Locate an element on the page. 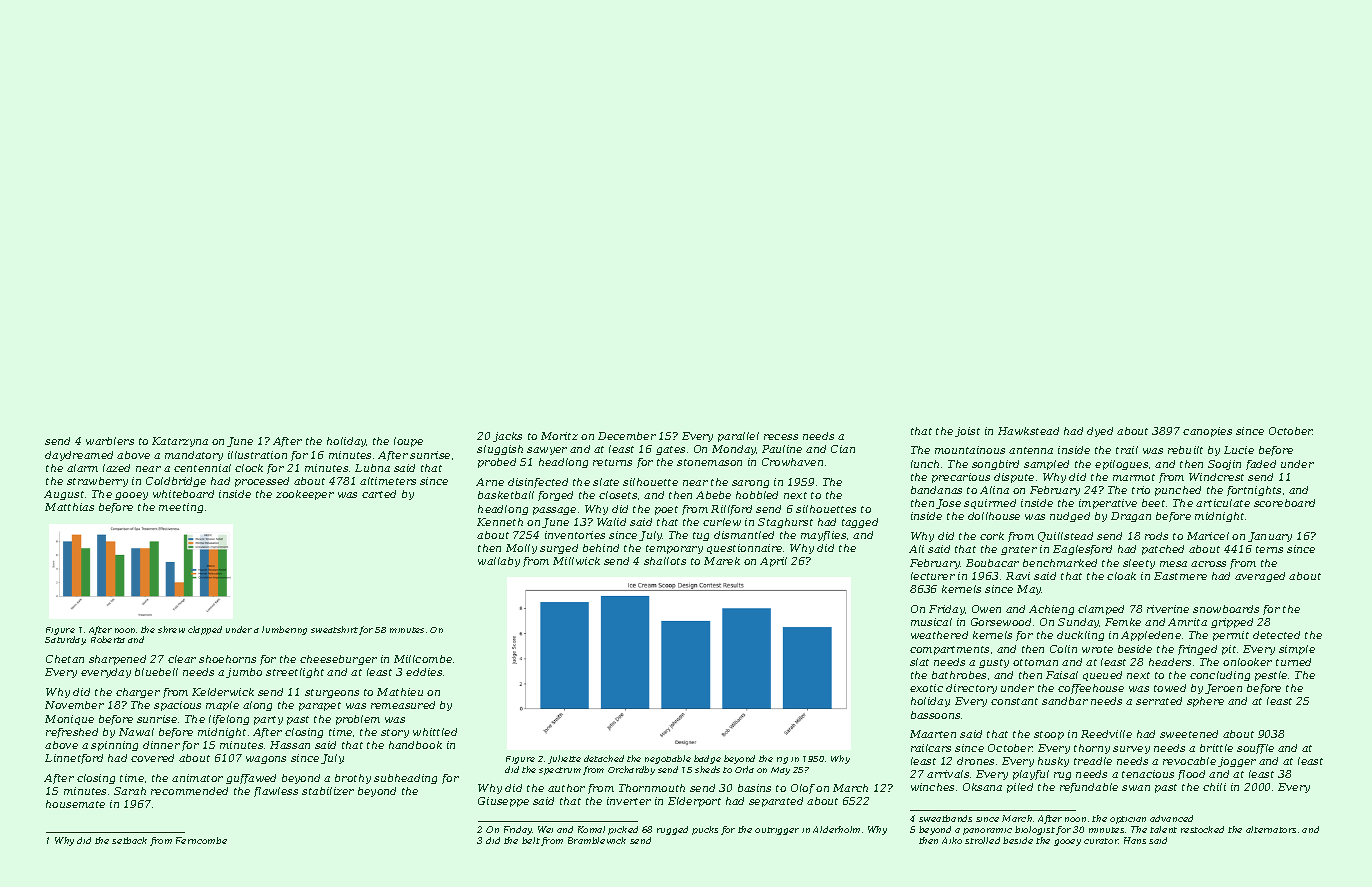  sweatshirt is located at coordinates (334, 629).
